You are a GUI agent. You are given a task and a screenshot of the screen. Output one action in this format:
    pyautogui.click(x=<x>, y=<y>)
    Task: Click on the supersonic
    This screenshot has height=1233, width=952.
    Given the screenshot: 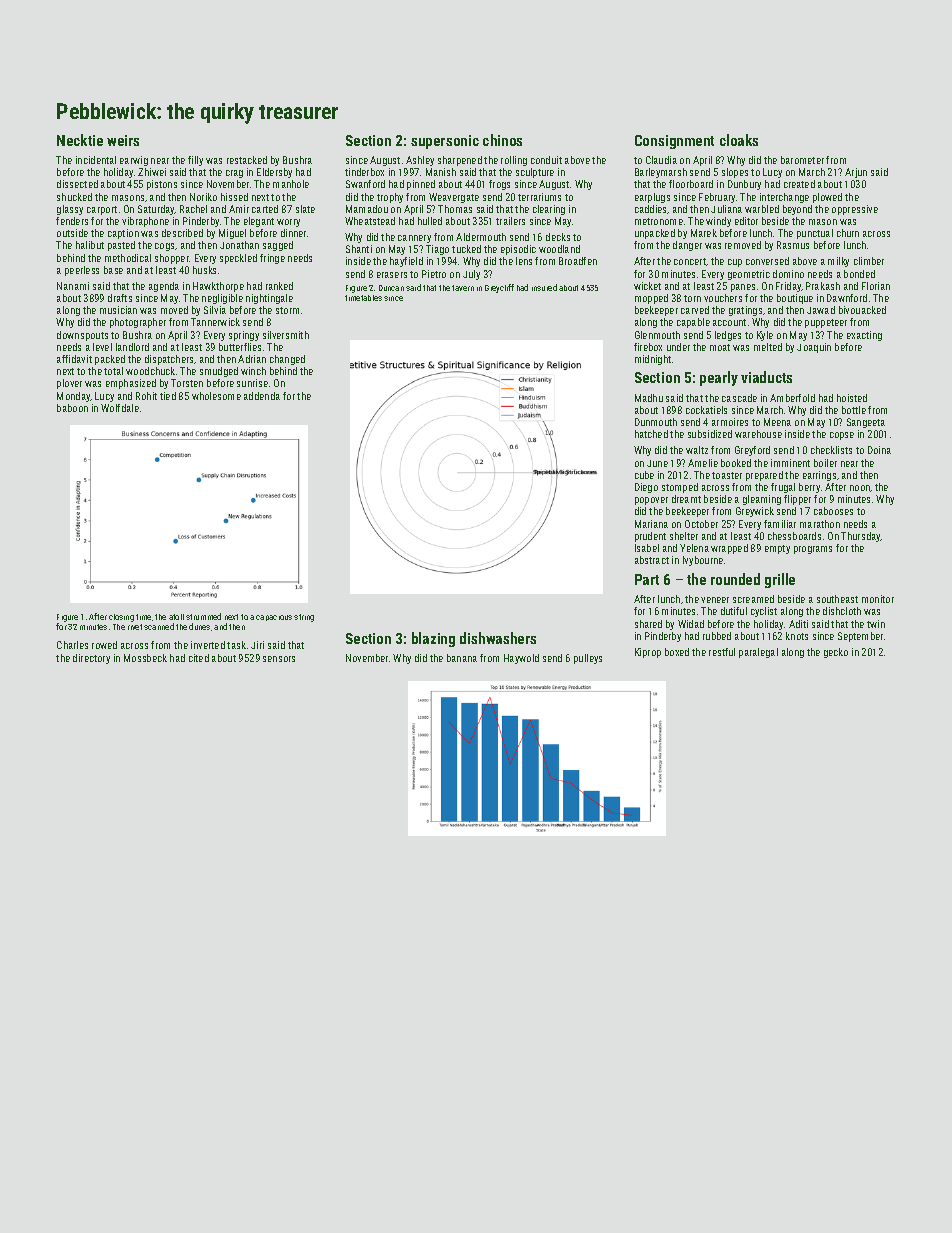 What is the action you would take?
    pyautogui.click(x=445, y=142)
